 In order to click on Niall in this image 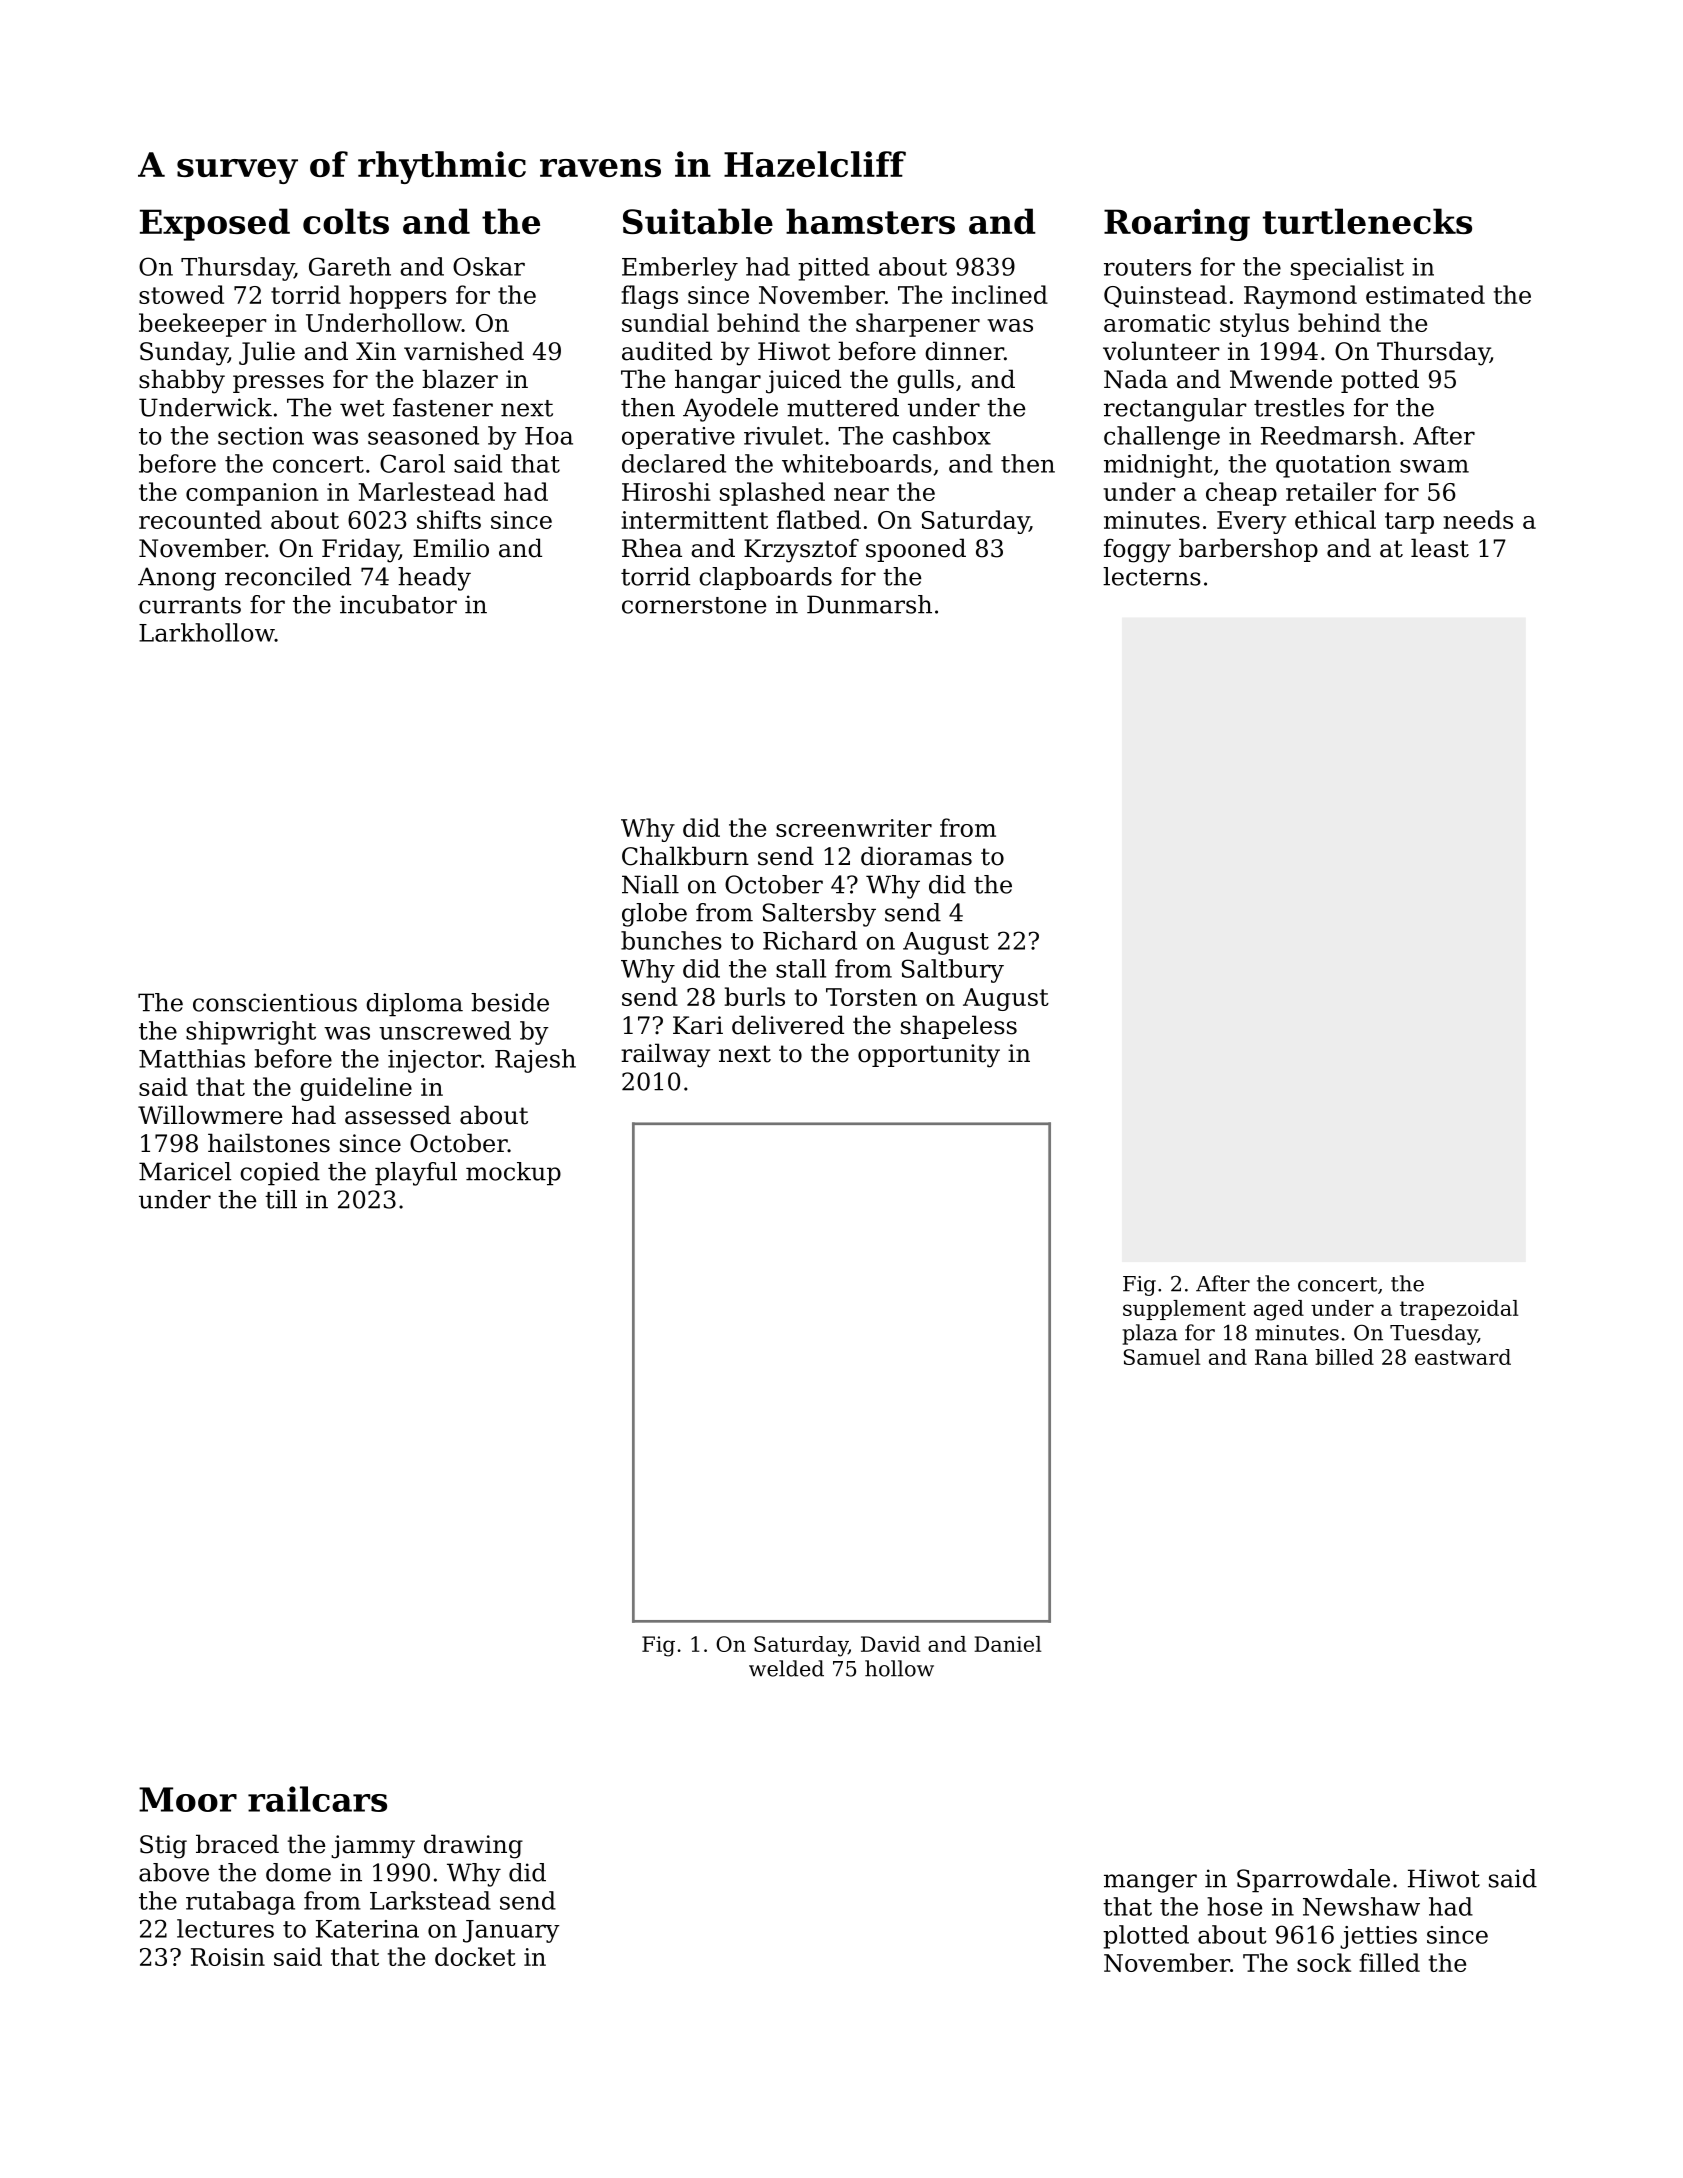, I will do `click(650, 884)`.
